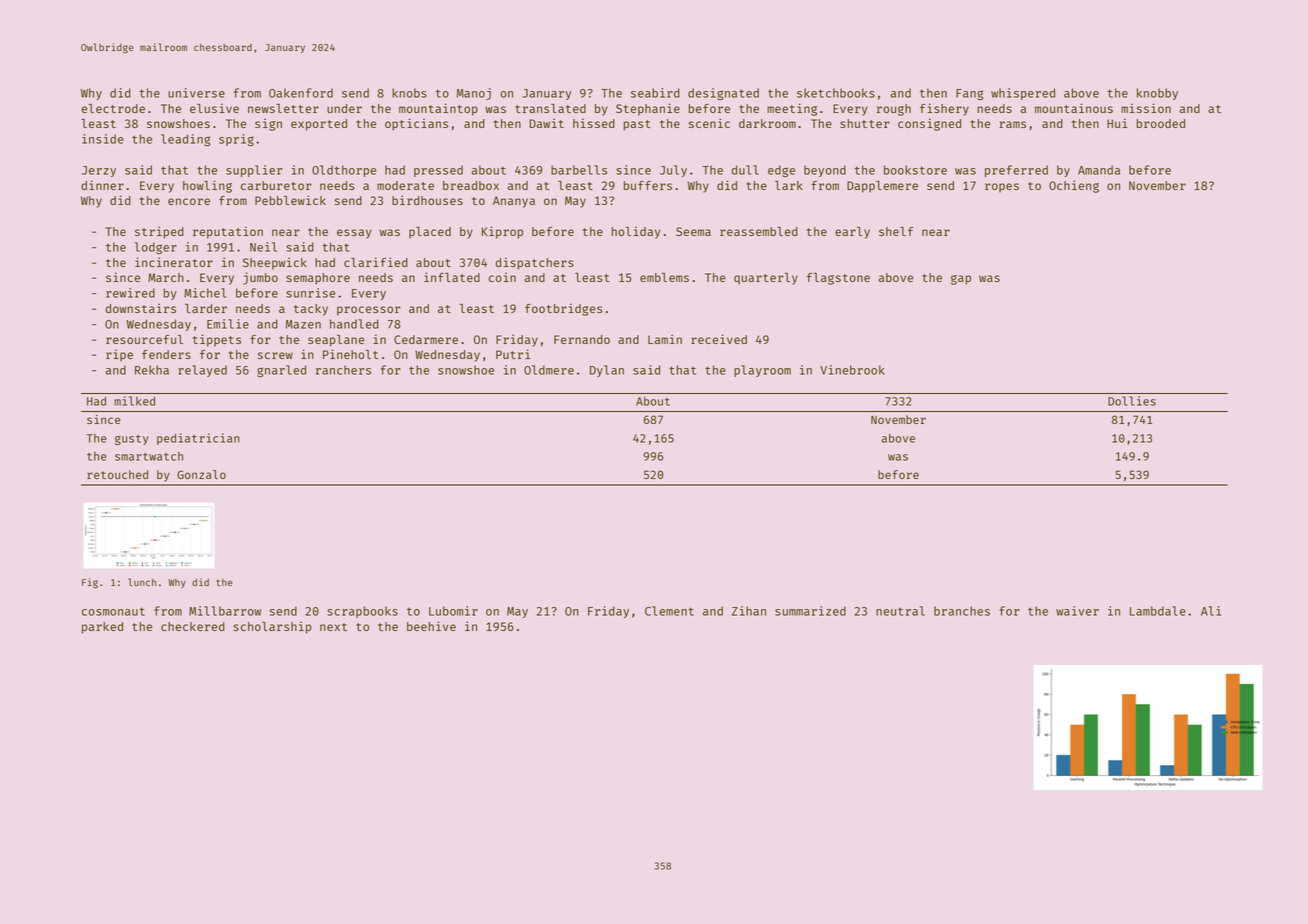 The image size is (1308, 924). Describe the element at coordinates (362, 612) in the document. I see `scrapbooks` at that location.
